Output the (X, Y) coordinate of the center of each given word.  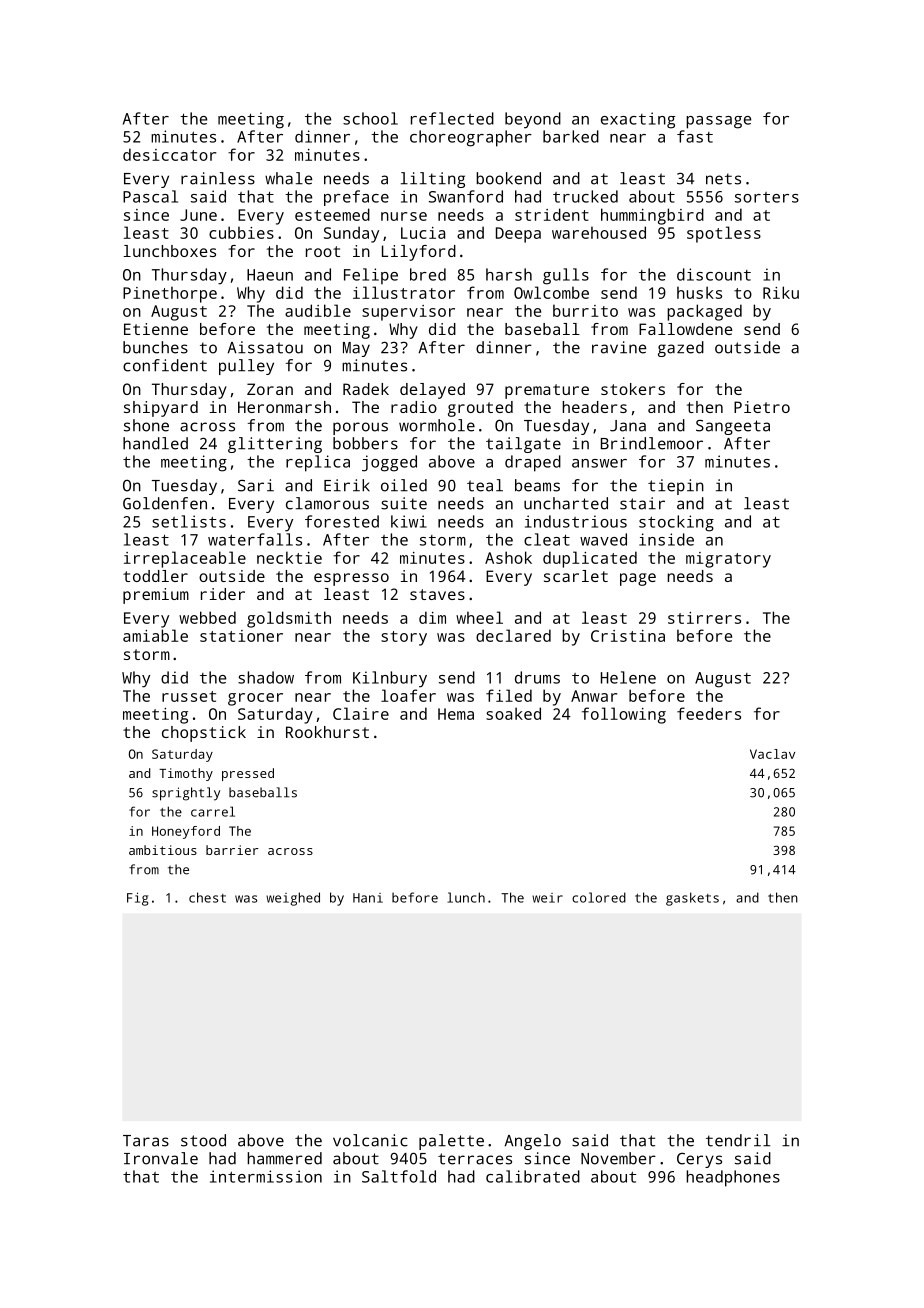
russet (189, 696)
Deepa (518, 235)
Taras (146, 1141)
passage (718, 122)
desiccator (170, 154)
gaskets (692, 899)
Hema (456, 714)
